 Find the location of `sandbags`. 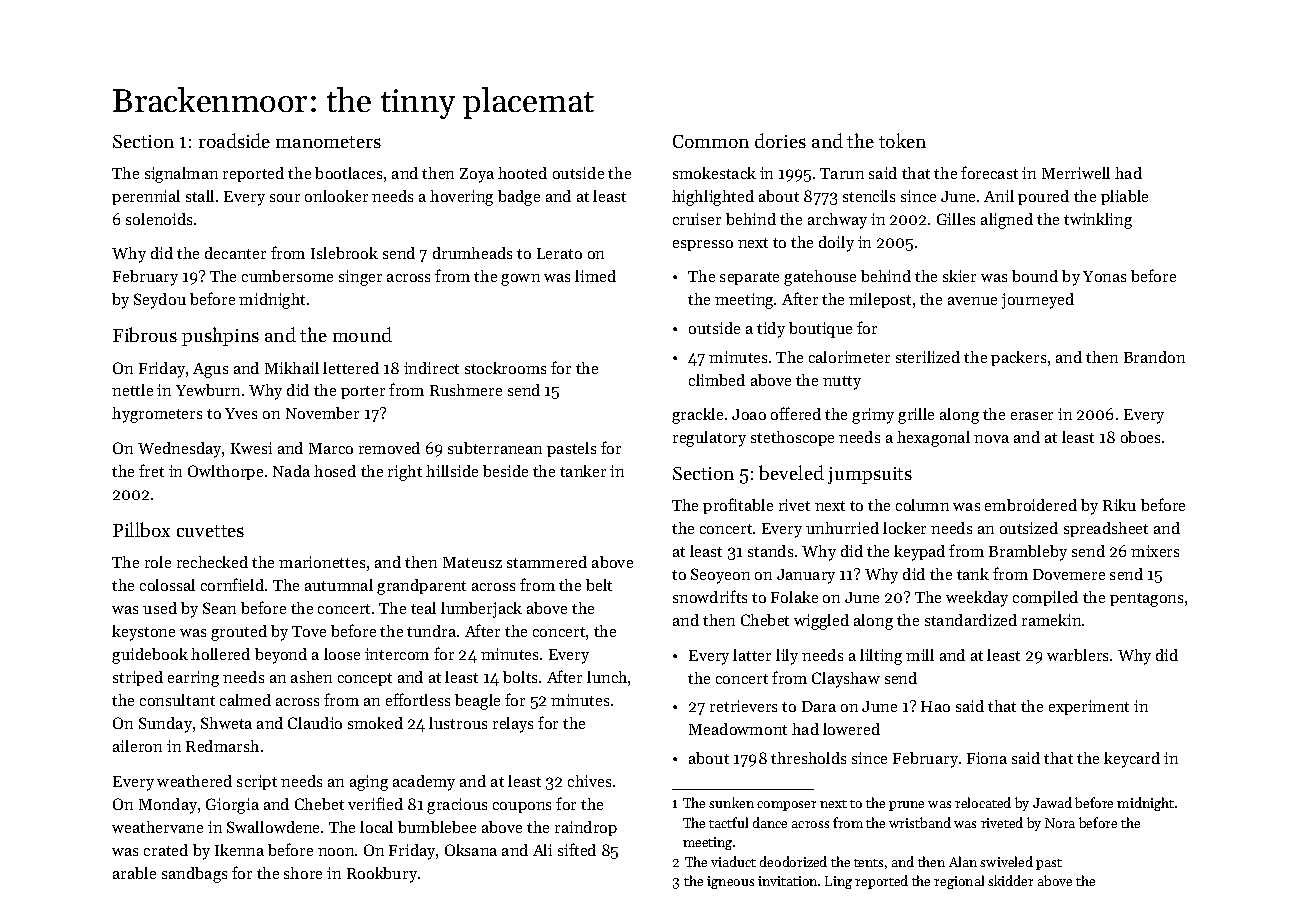

sandbags is located at coordinates (194, 875).
